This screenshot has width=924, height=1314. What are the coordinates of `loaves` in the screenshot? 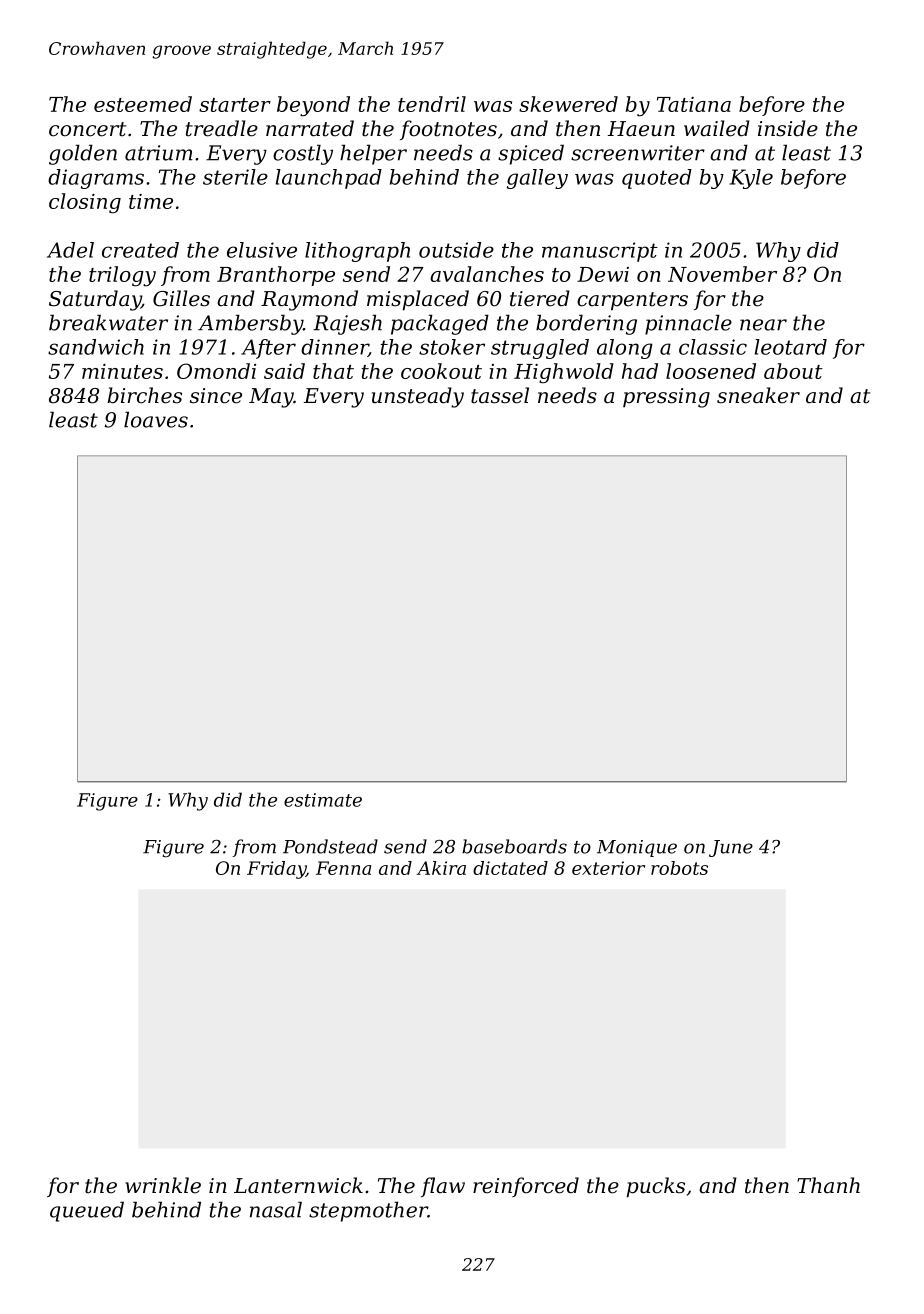 It's located at (156, 420).
